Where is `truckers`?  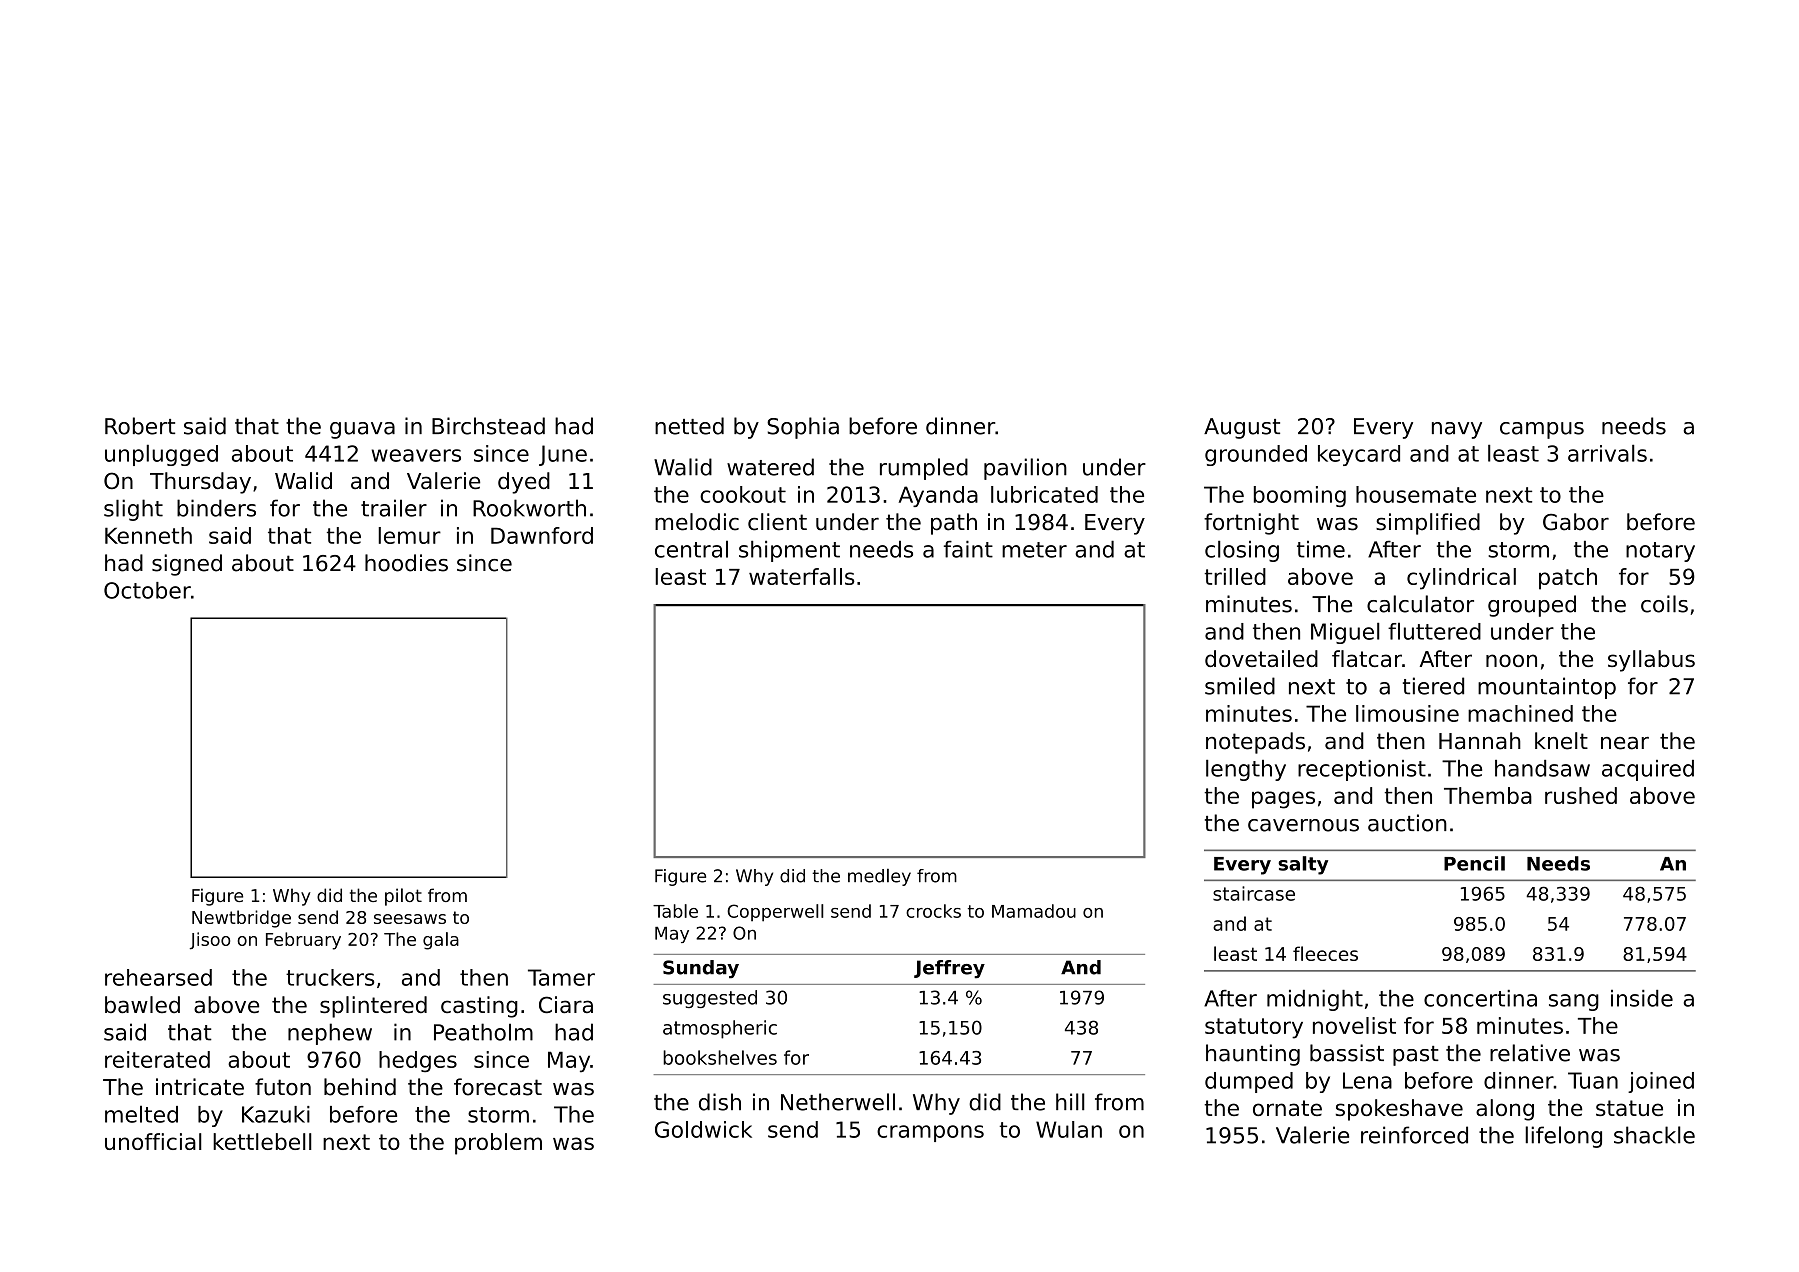 truckers is located at coordinates (330, 977).
